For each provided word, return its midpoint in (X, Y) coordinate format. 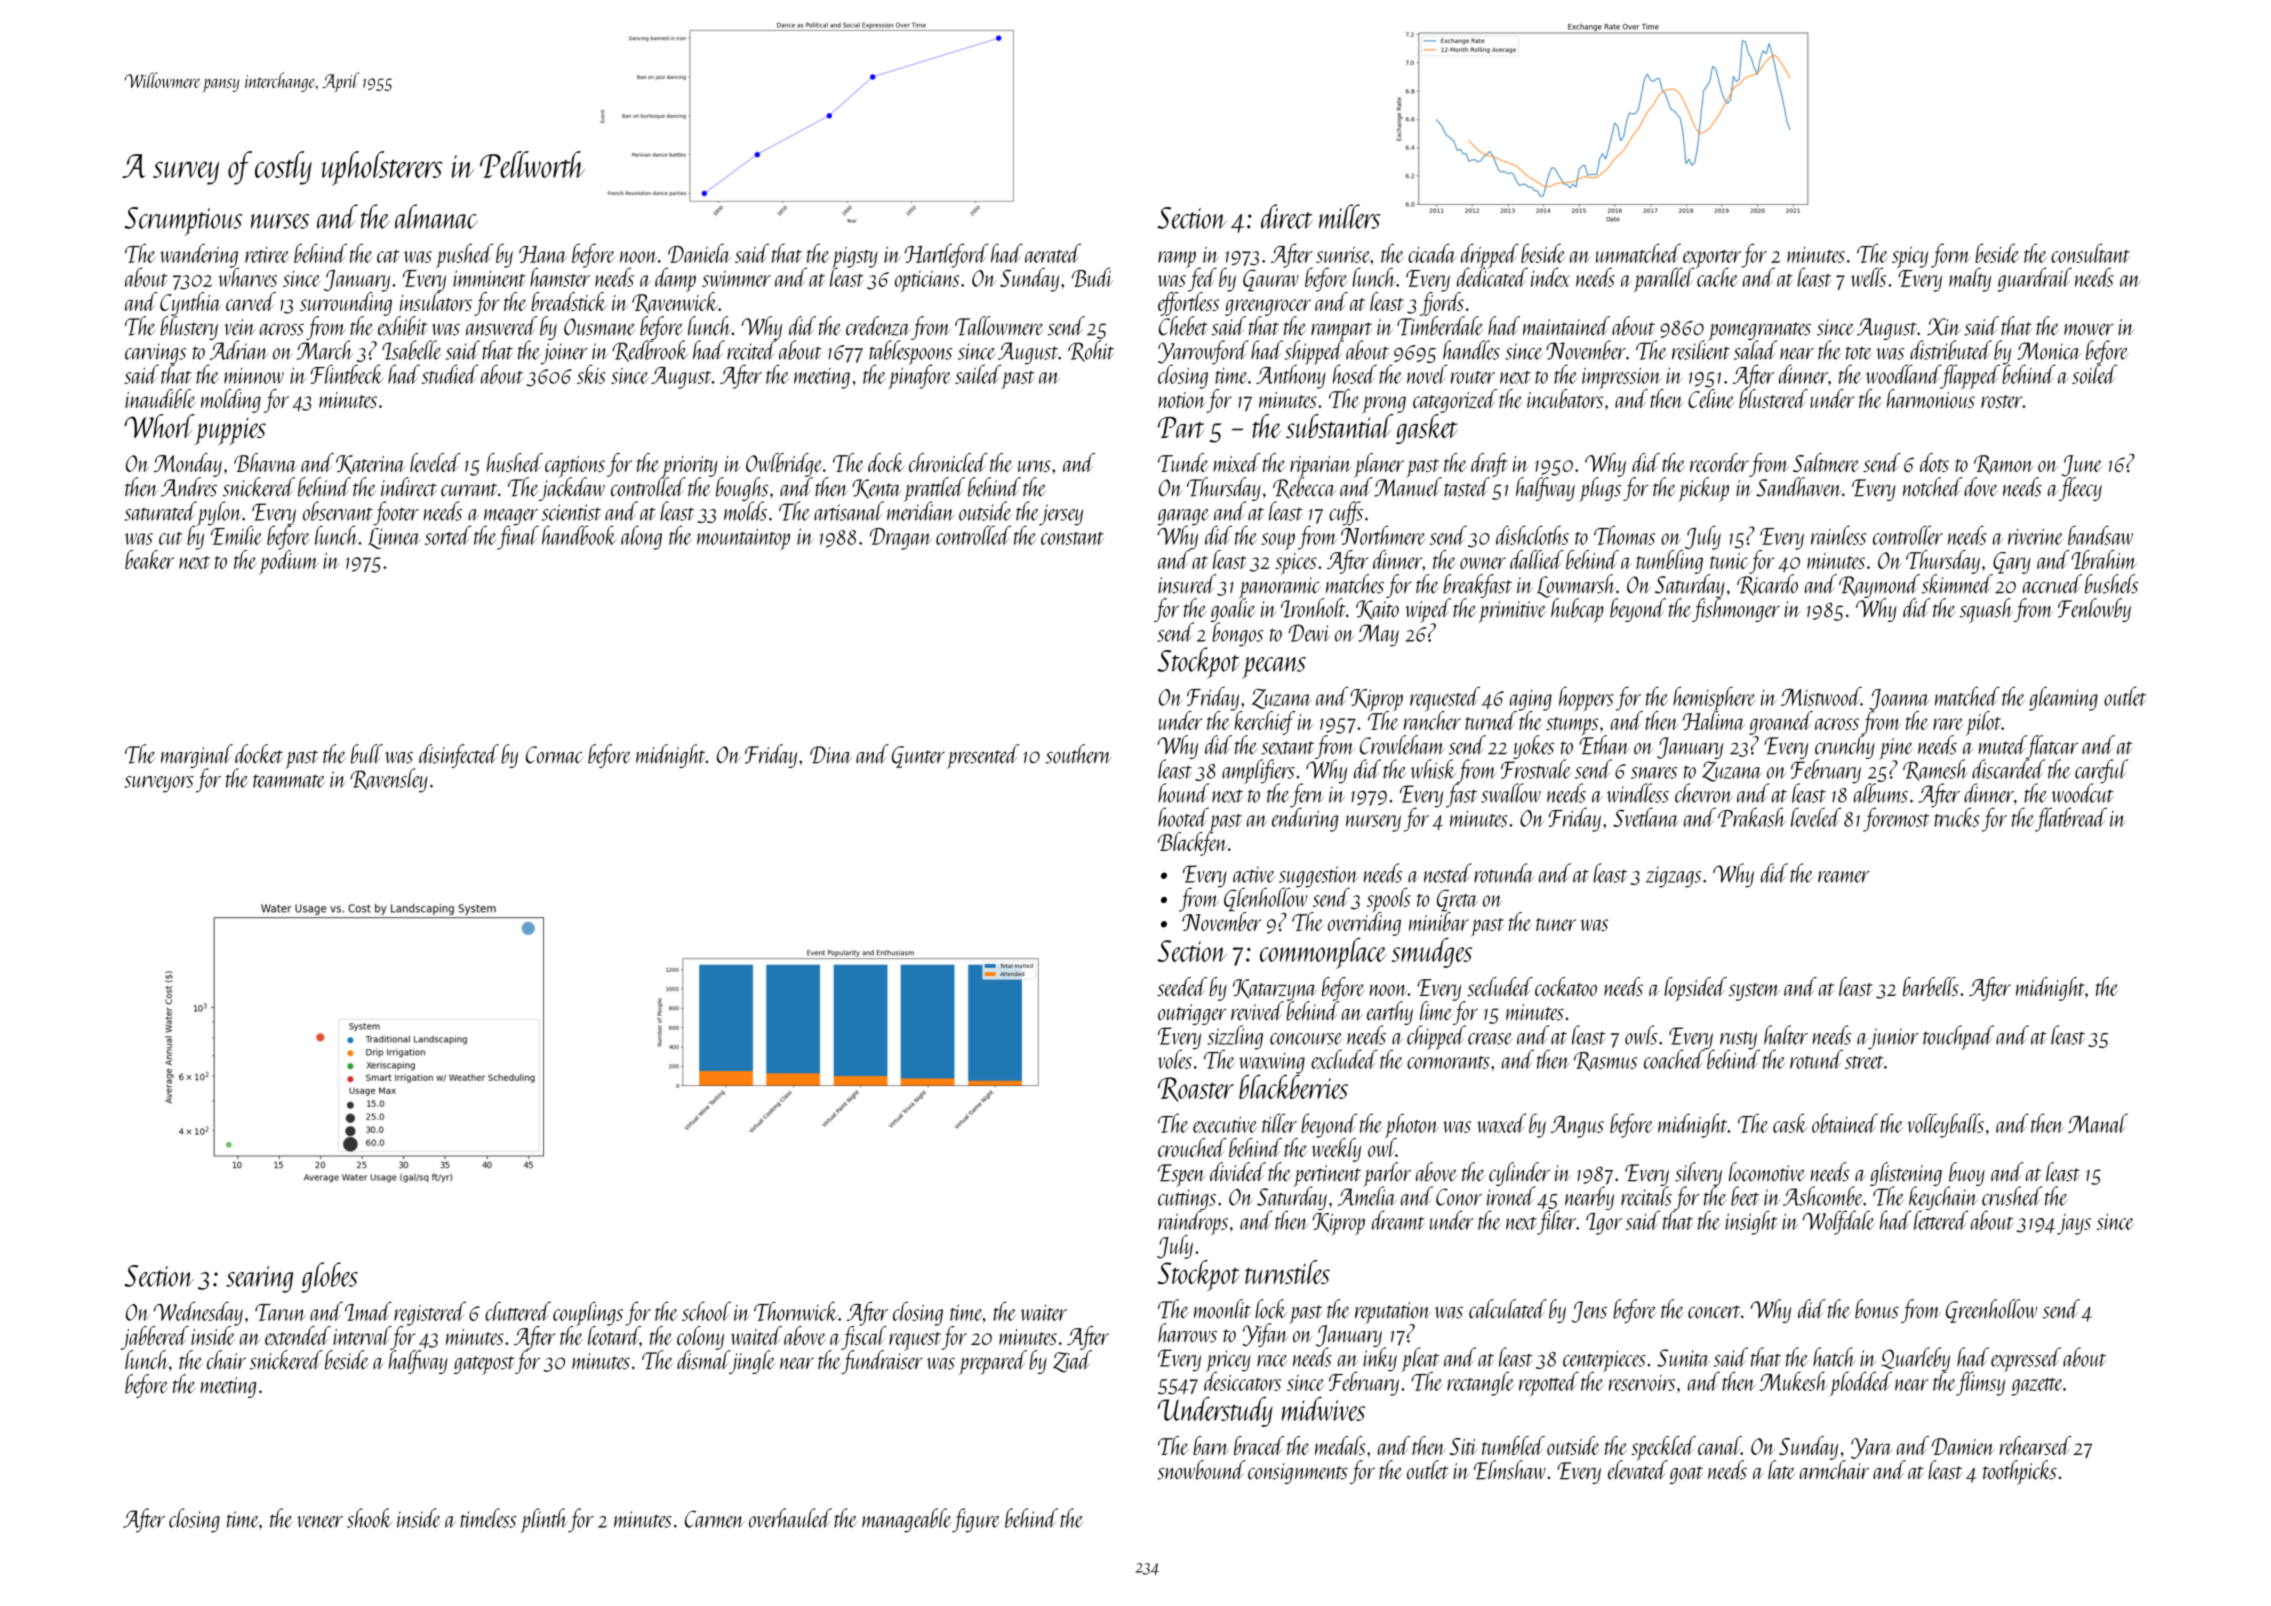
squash (1986, 610)
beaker (149, 559)
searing (259, 1279)
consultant (2090, 253)
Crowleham (1402, 745)
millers (1349, 216)
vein (240, 327)
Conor (1459, 1197)
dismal (703, 1360)
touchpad (1958, 1037)
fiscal (864, 1338)
